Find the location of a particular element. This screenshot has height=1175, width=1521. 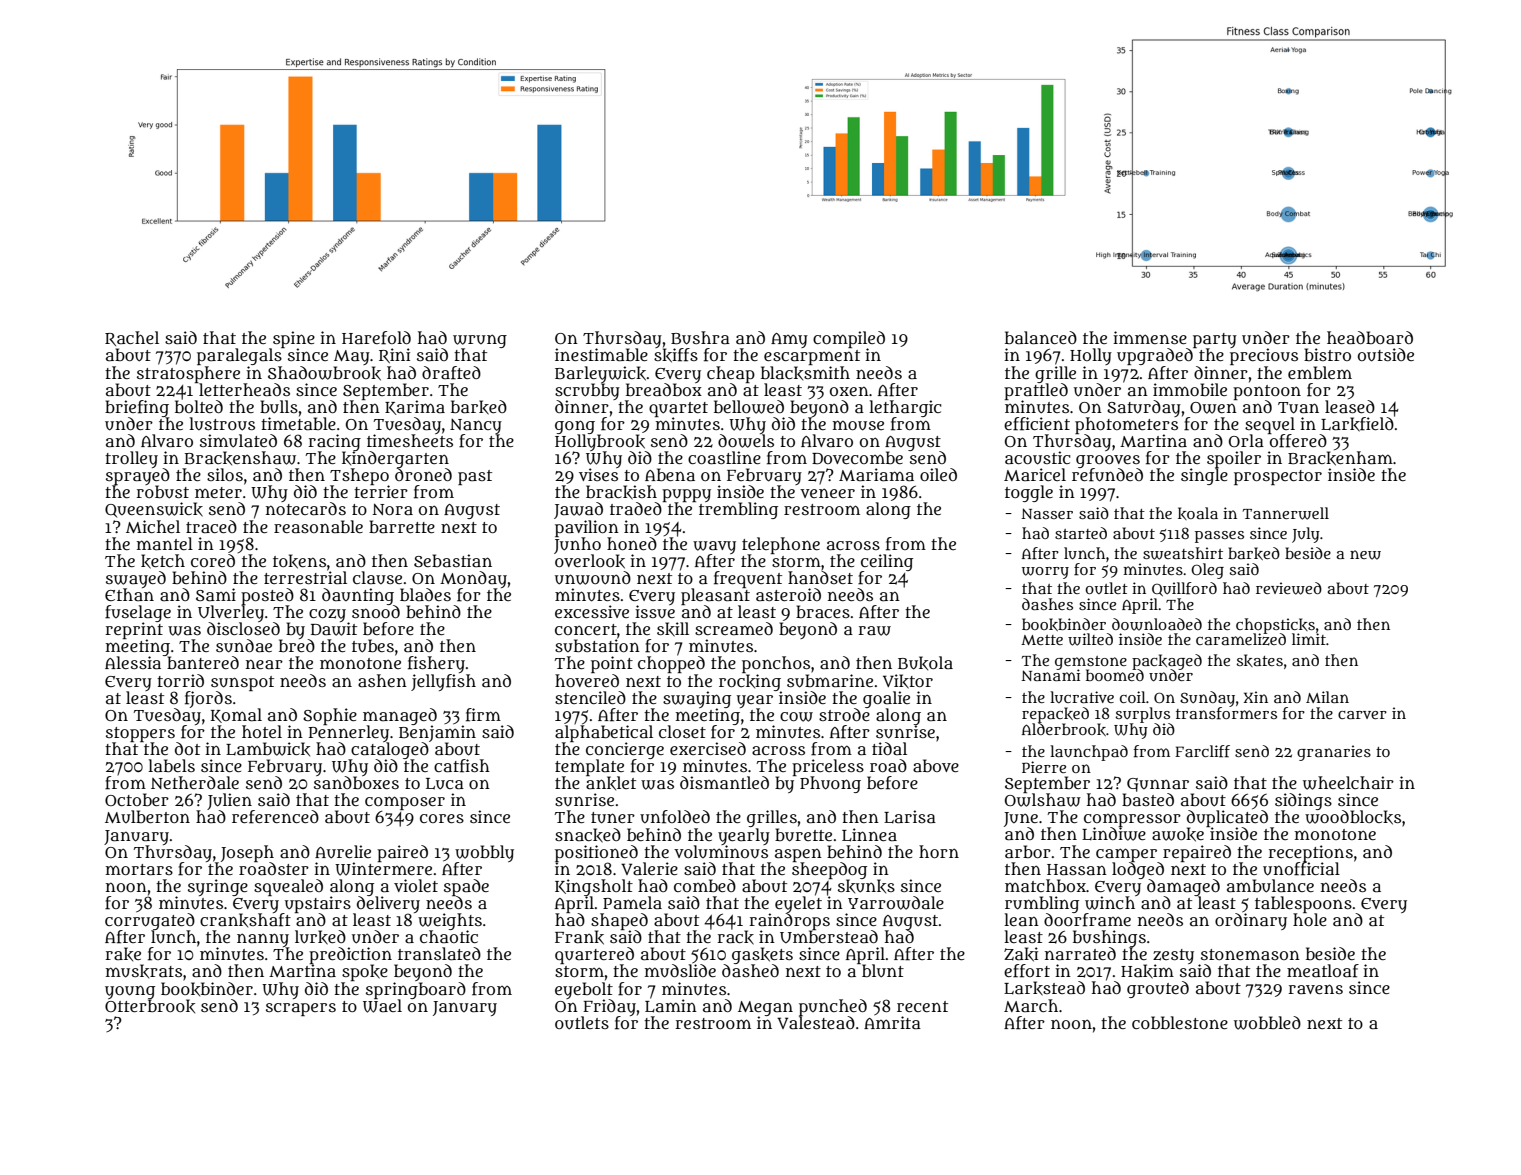

started is located at coordinates (1081, 533).
